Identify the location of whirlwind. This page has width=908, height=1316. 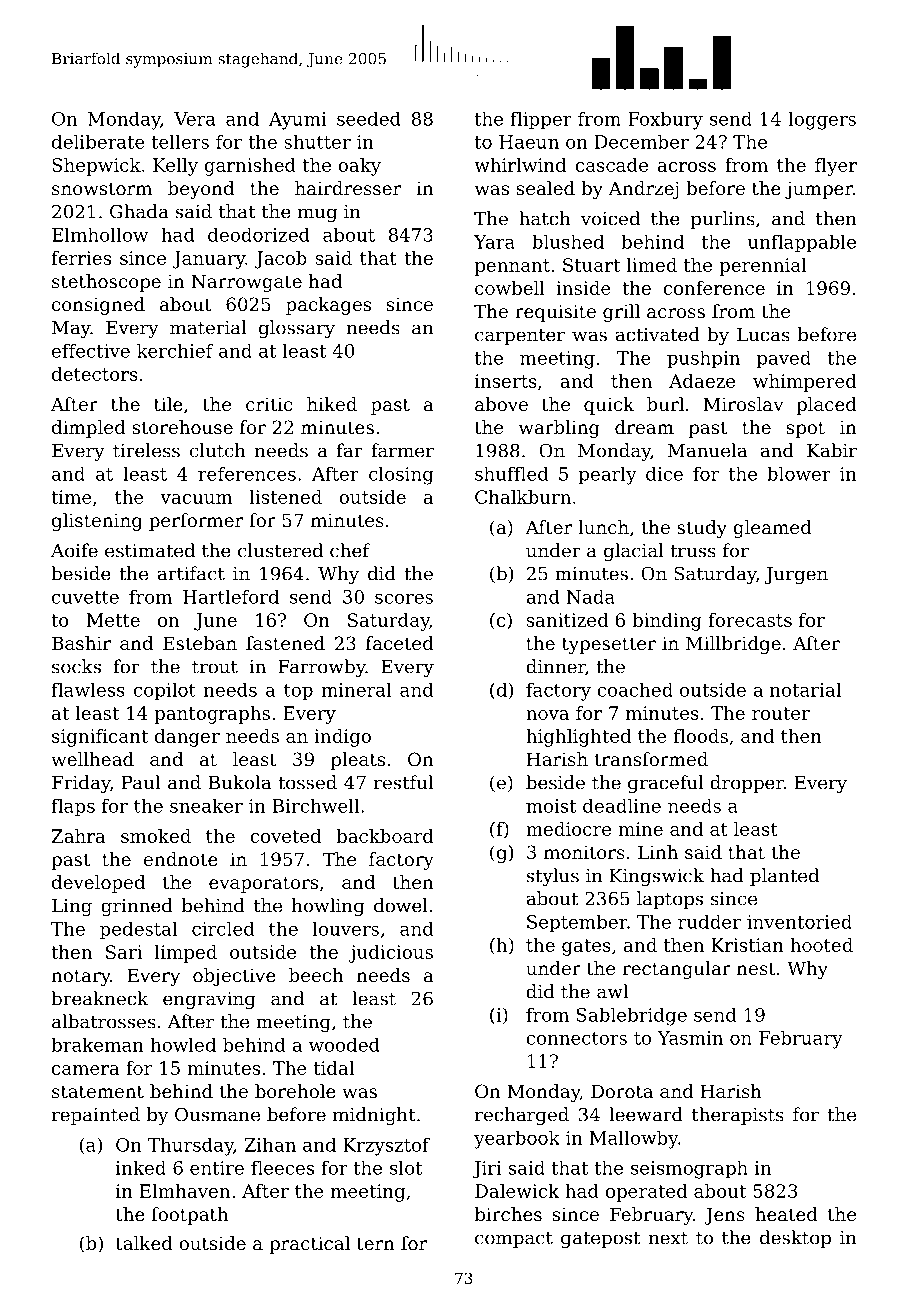
(520, 165).
